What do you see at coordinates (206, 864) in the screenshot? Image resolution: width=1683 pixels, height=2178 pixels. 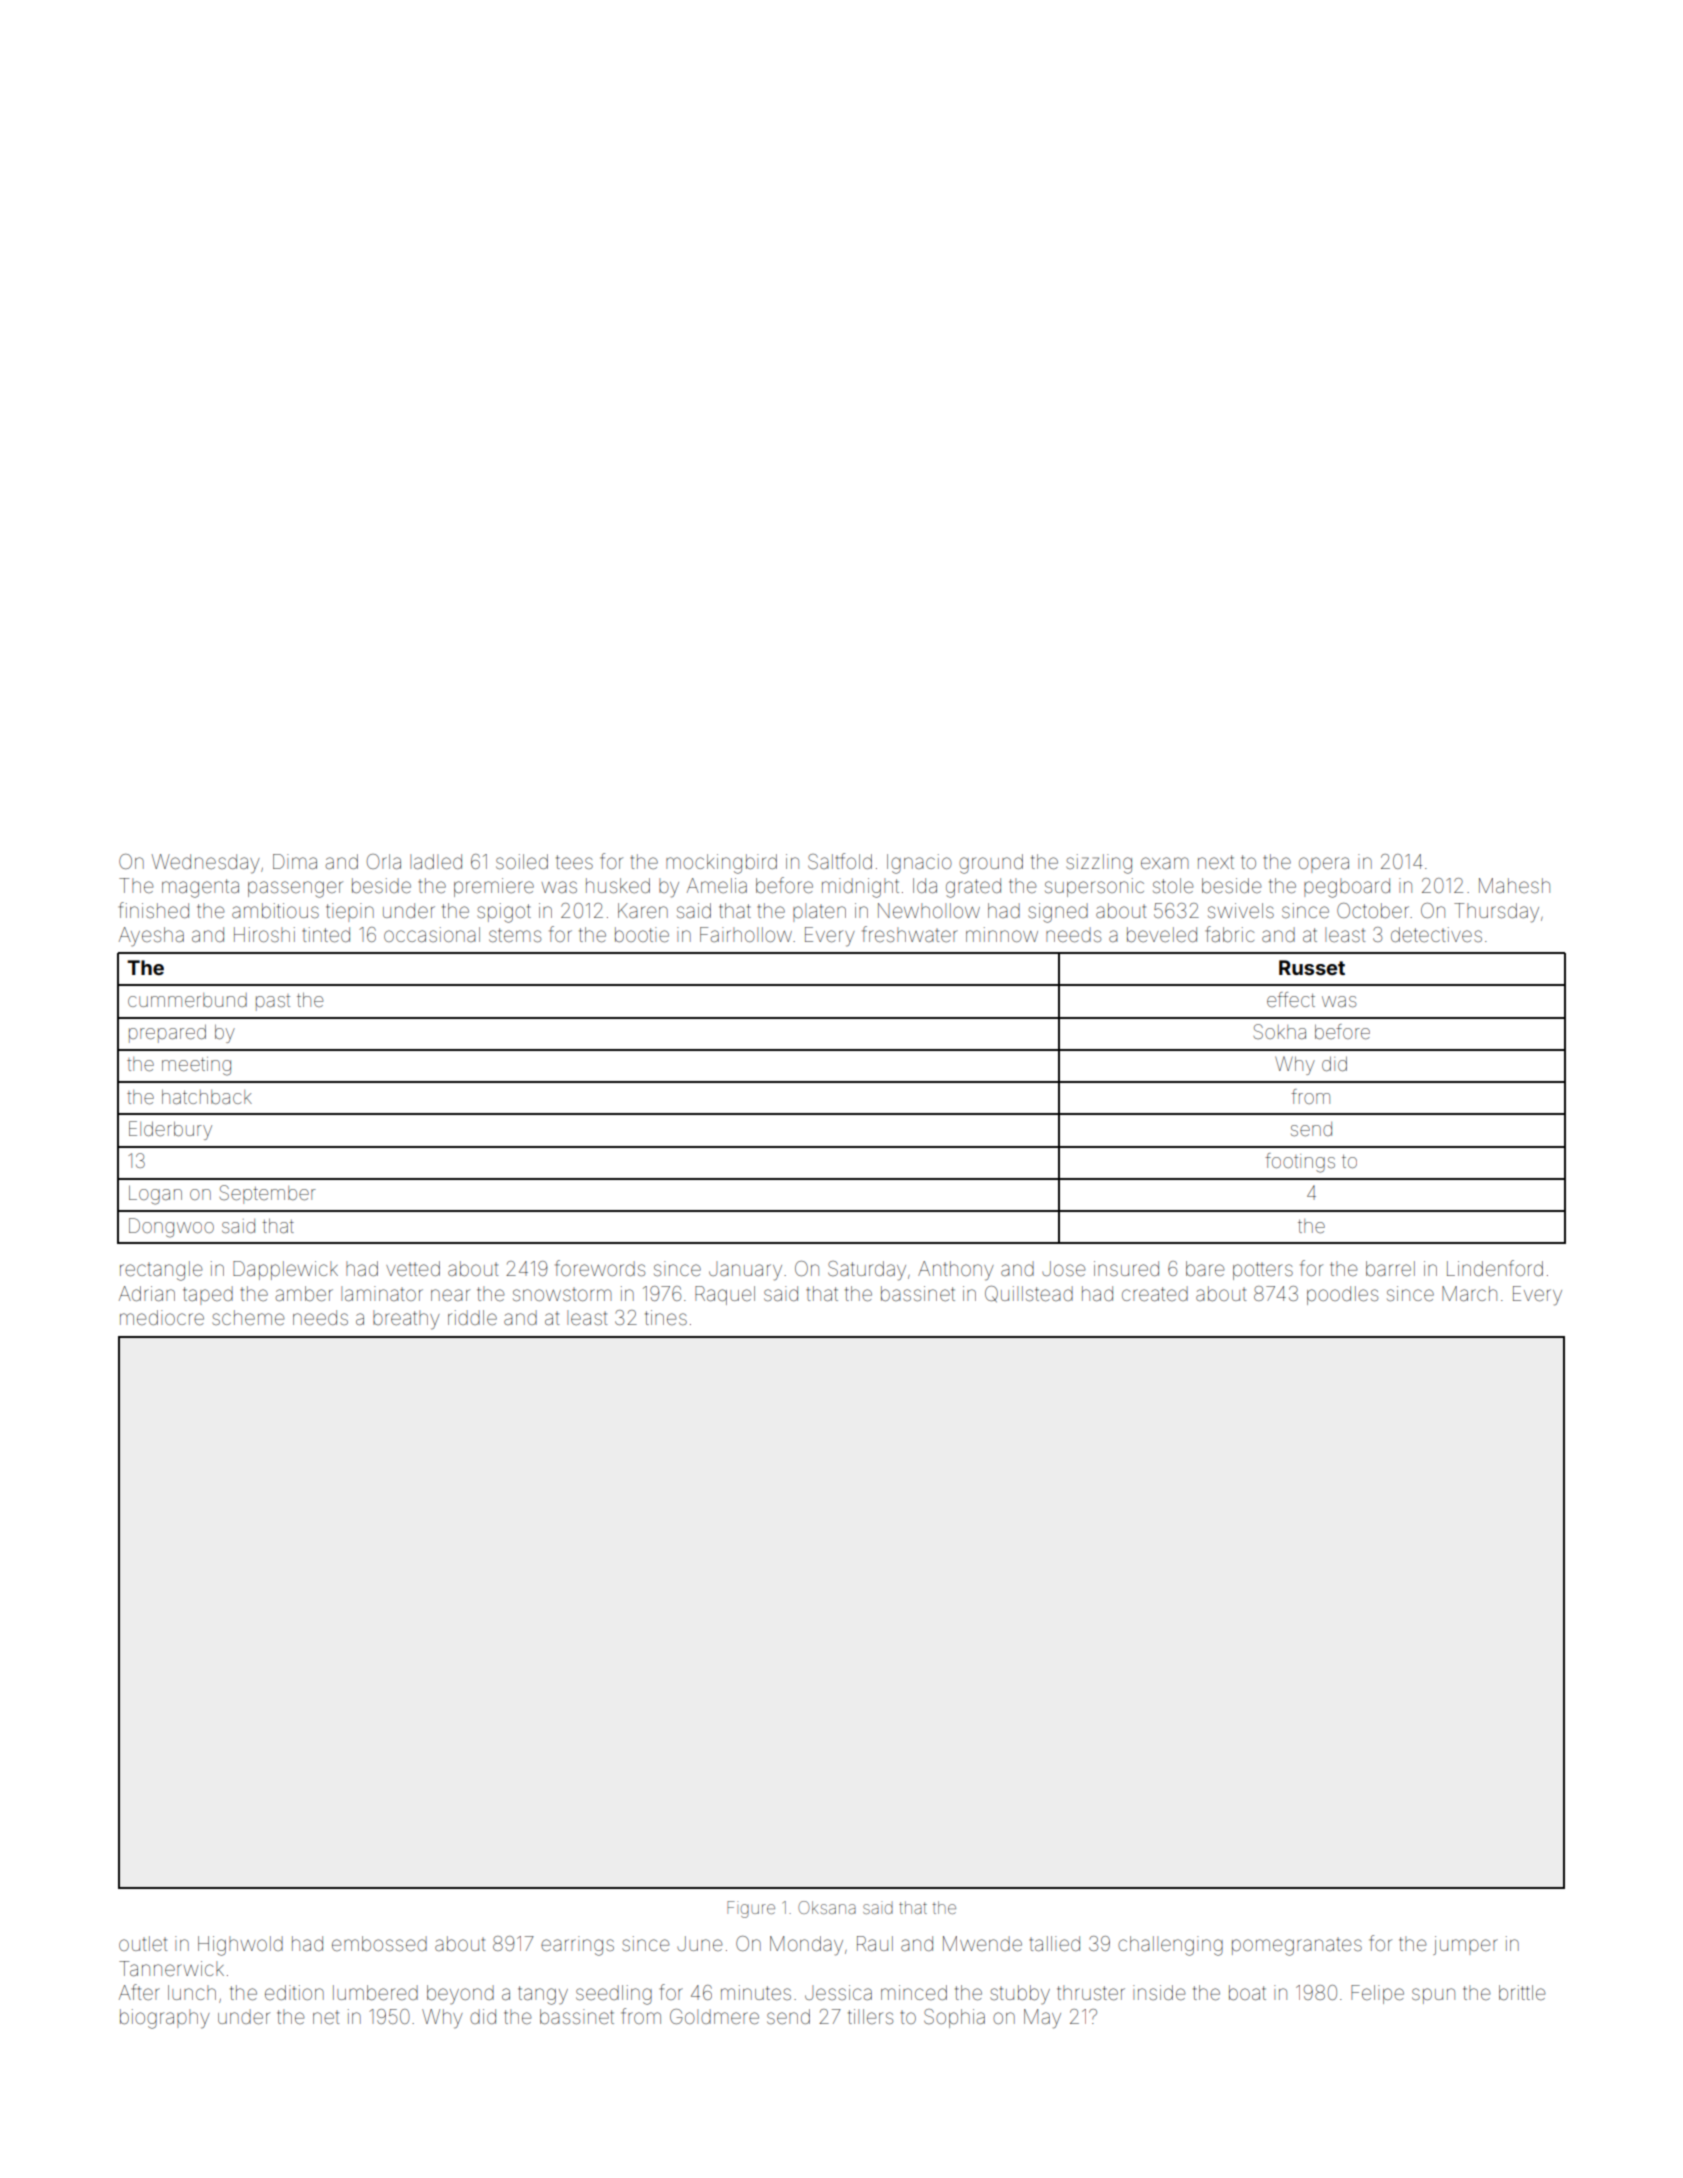 I see `Wednesday` at bounding box center [206, 864].
